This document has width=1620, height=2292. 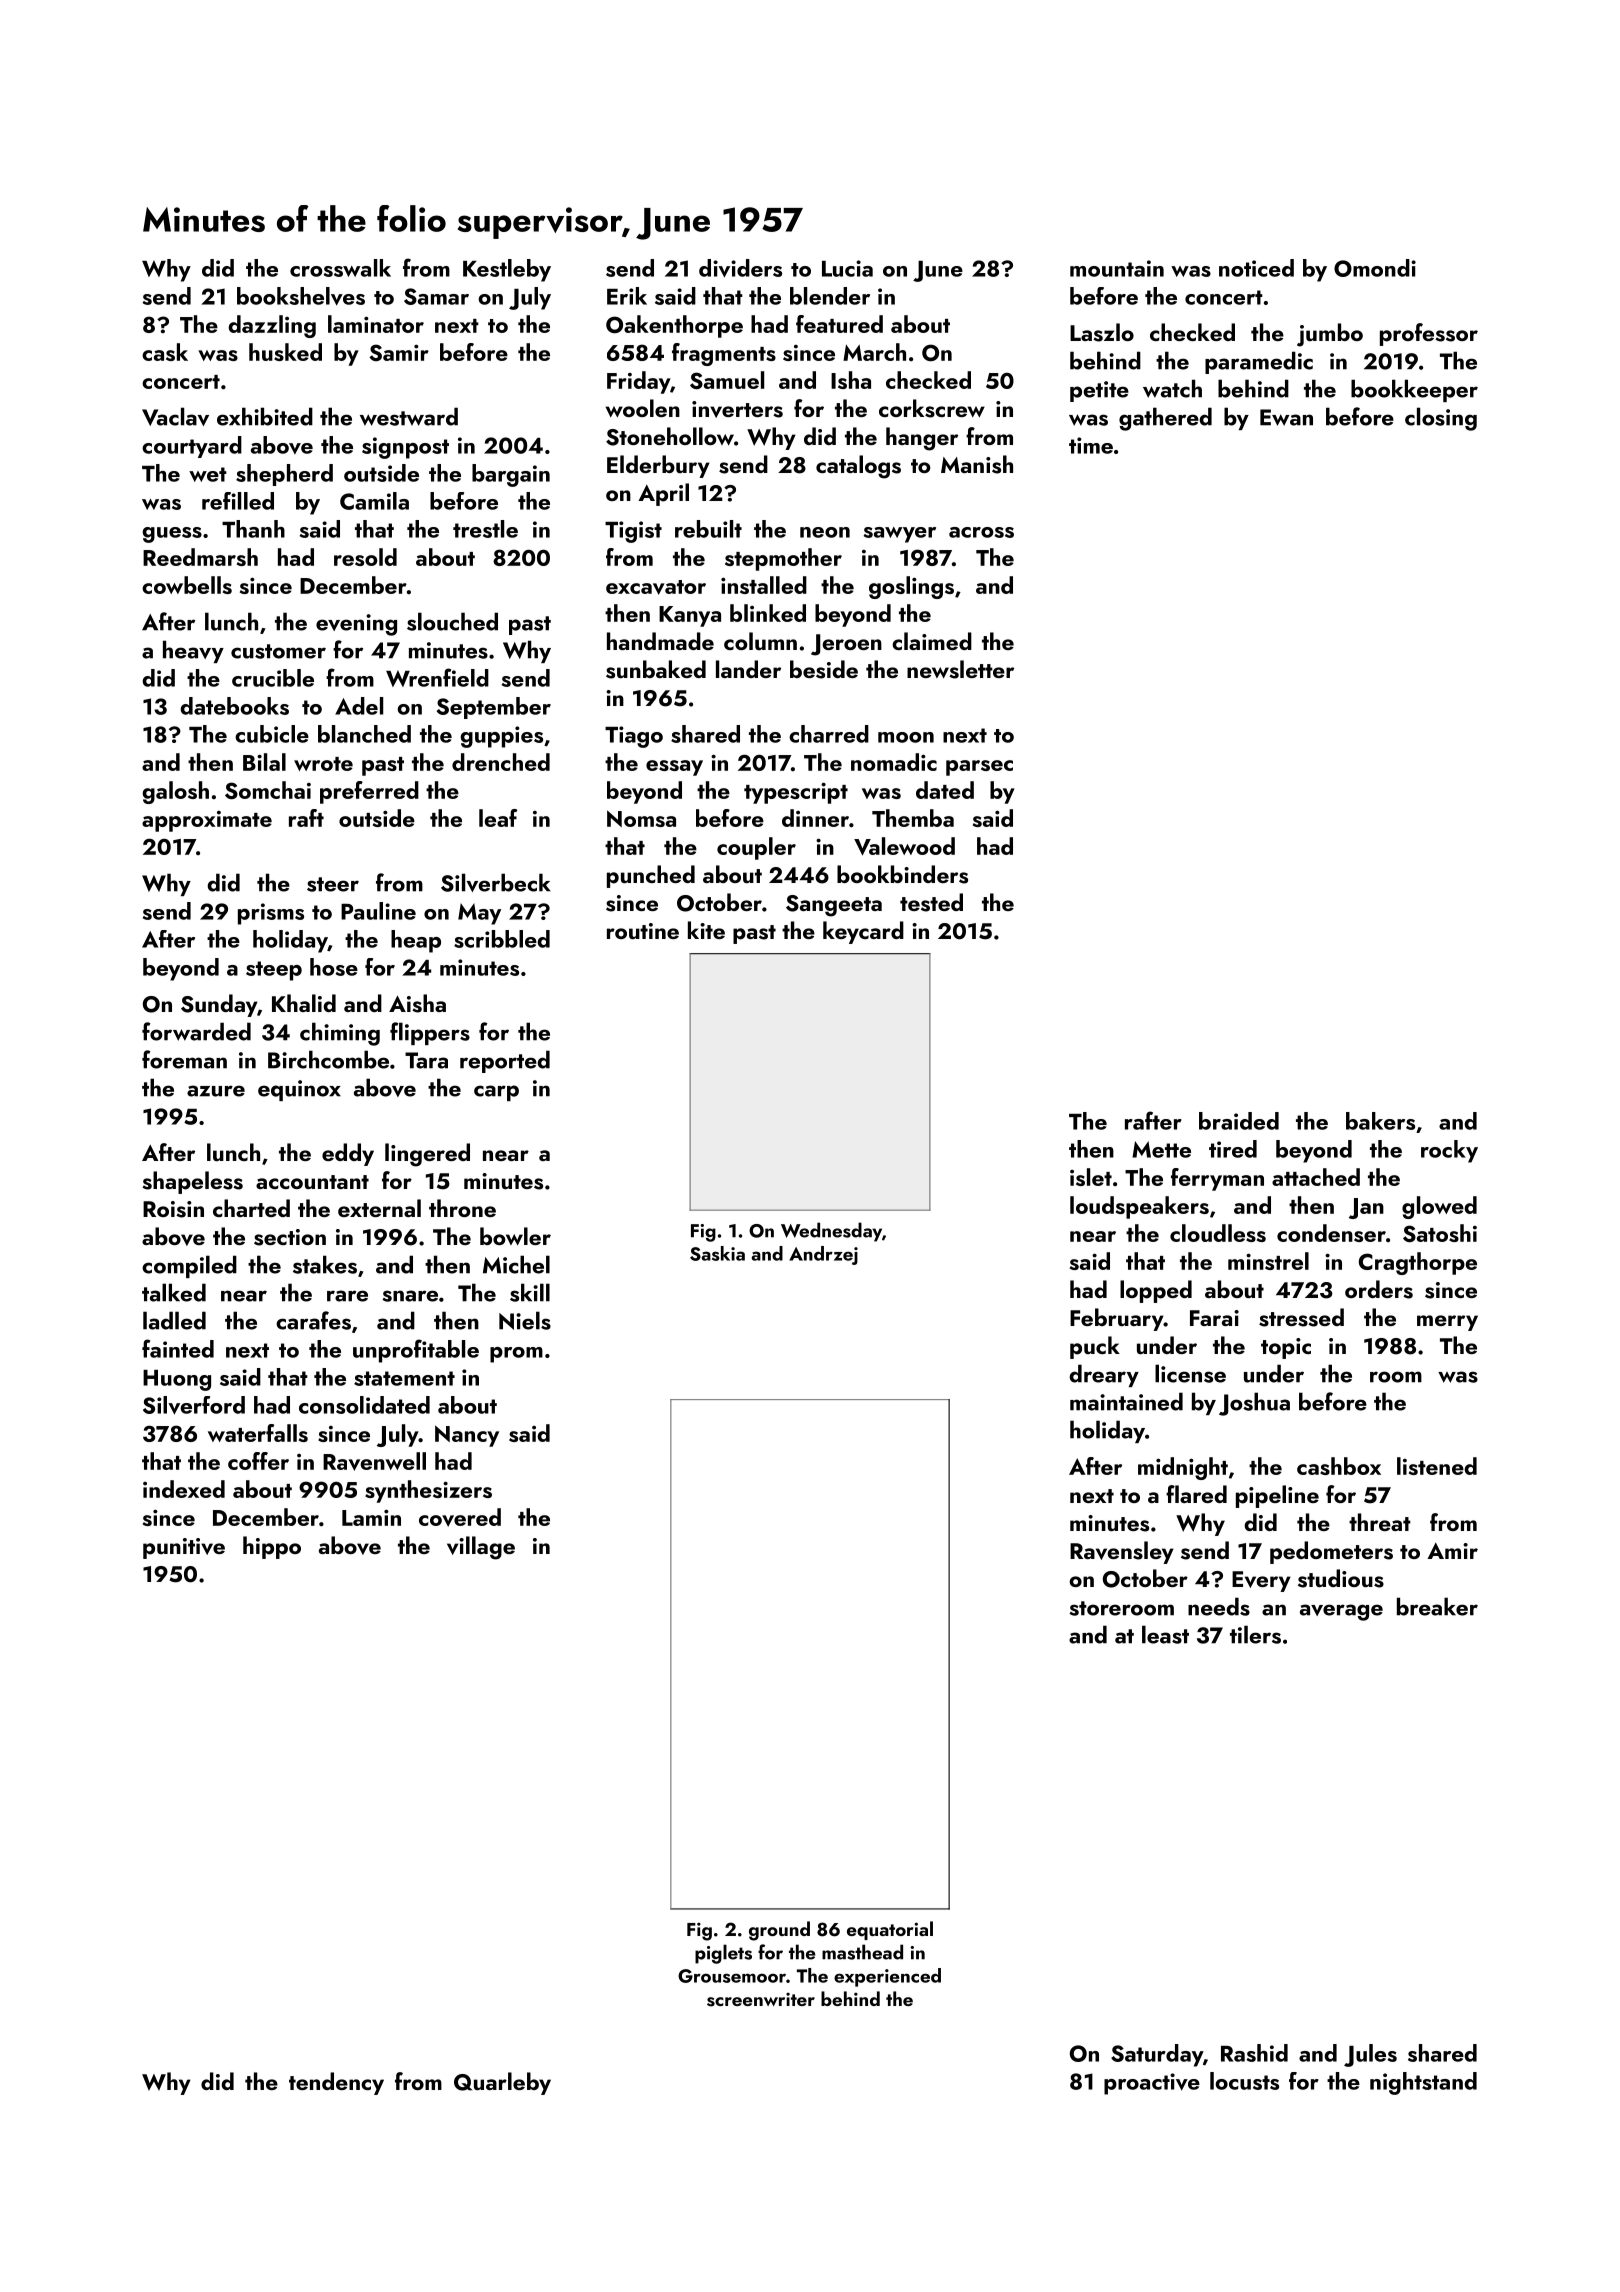 I want to click on gathered, so click(x=1165, y=419).
